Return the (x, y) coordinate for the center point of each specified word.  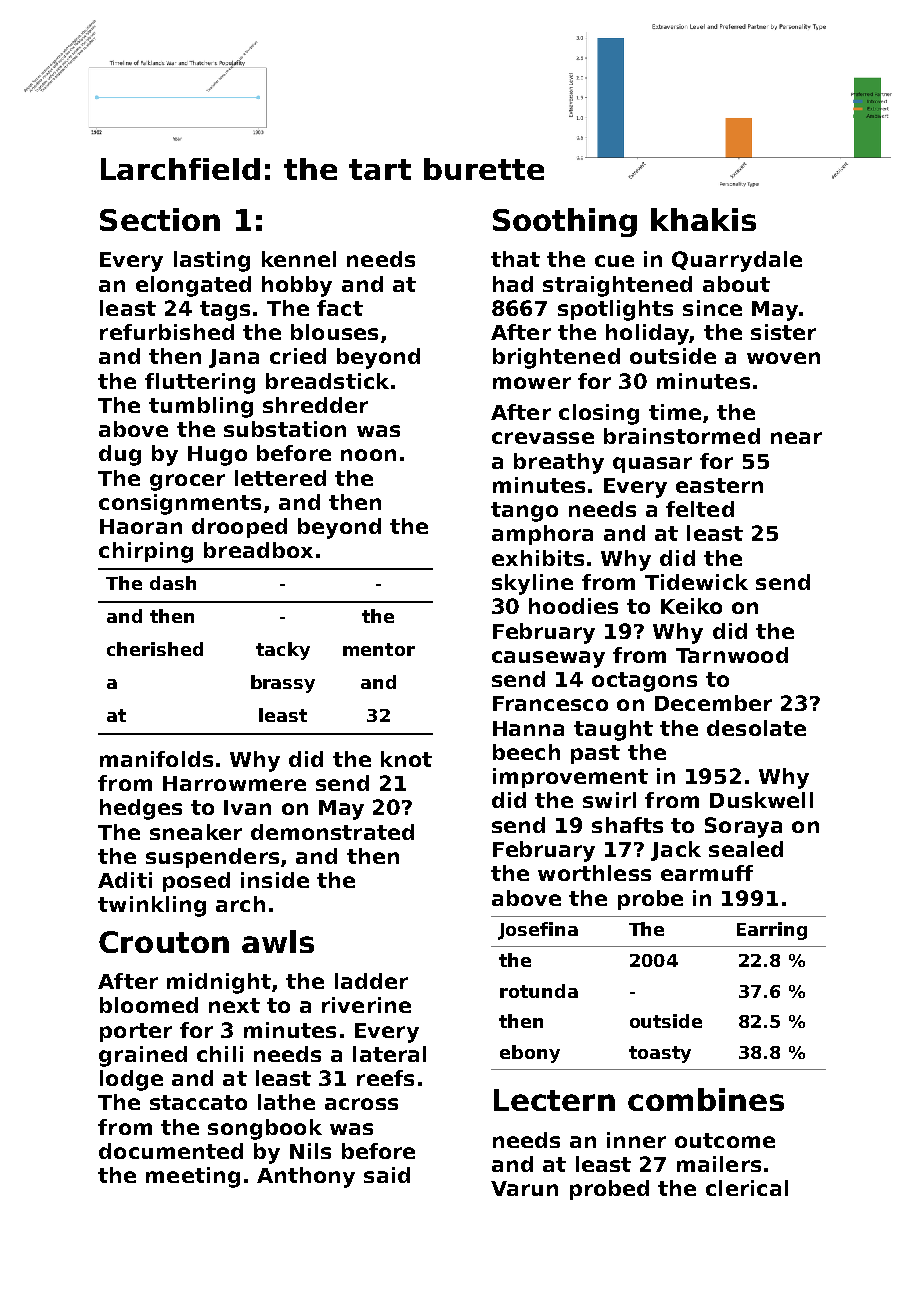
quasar (652, 465)
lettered (280, 478)
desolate (756, 728)
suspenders (212, 858)
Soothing (565, 222)
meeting (193, 1177)
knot (406, 759)
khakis (703, 219)
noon (368, 455)
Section (160, 219)
